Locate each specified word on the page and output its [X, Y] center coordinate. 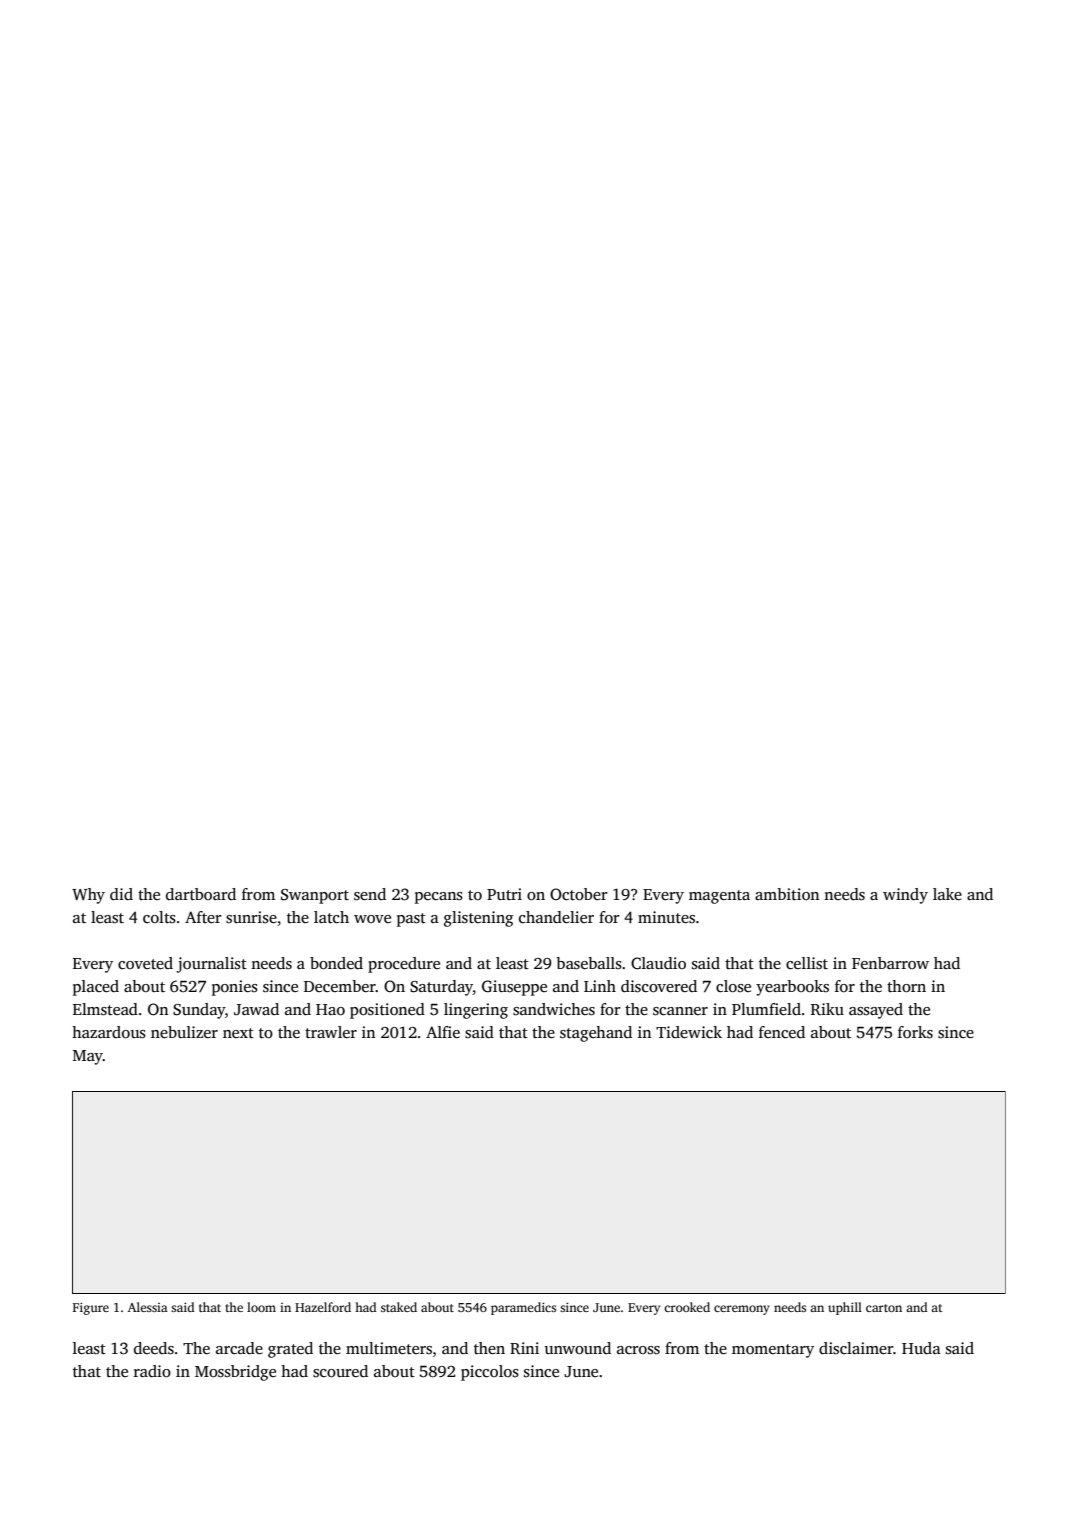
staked [399, 1307]
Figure [91, 1308]
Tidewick [689, 1032]
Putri [504, 894]
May [88, 1057]
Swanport [315, 896]
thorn [906, 986]
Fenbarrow [890, 963]
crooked [687, 1307]
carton [884, 1308]
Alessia [148, 1307]
